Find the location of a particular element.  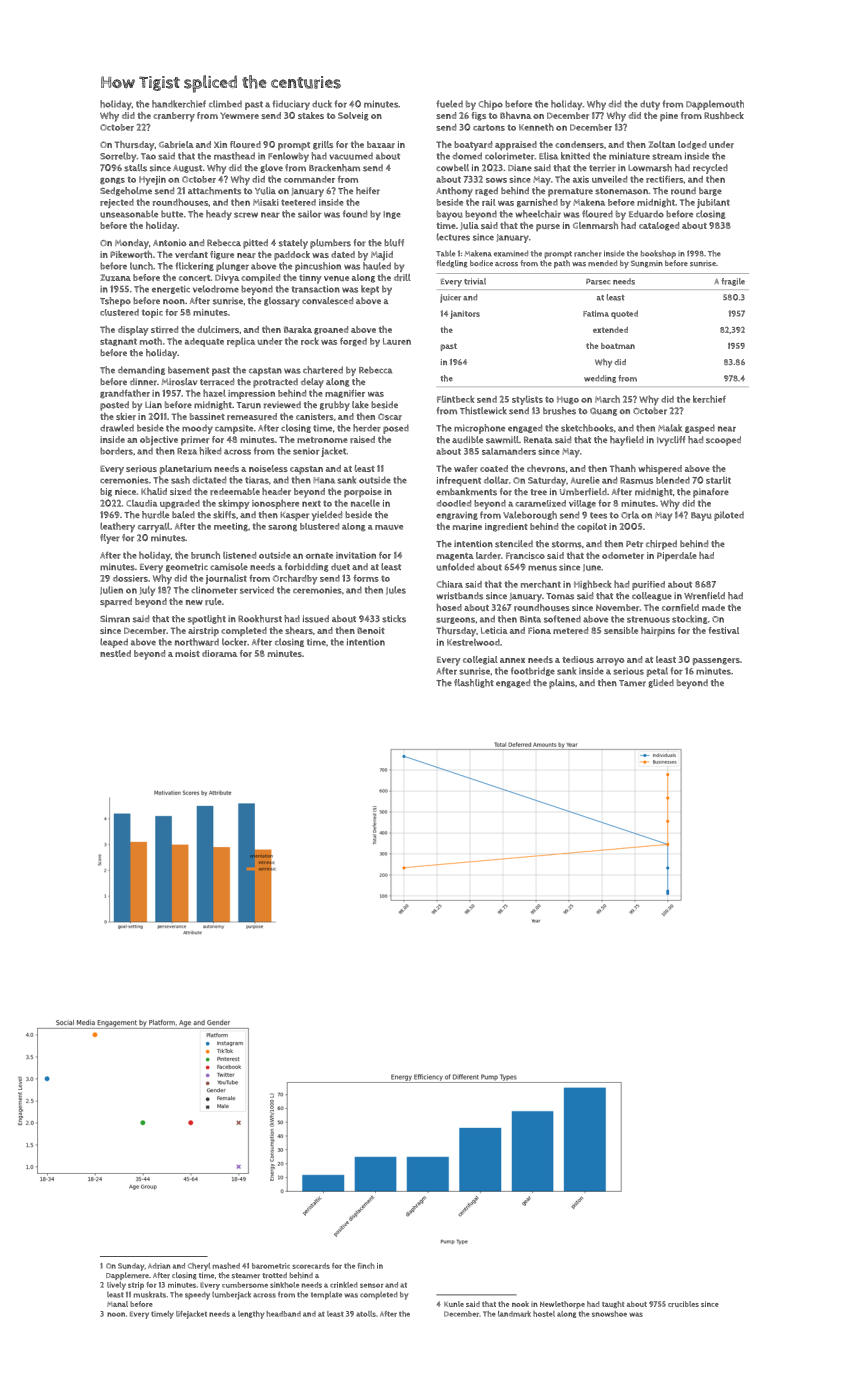

barometric is located at coordinates (271, 1266).
